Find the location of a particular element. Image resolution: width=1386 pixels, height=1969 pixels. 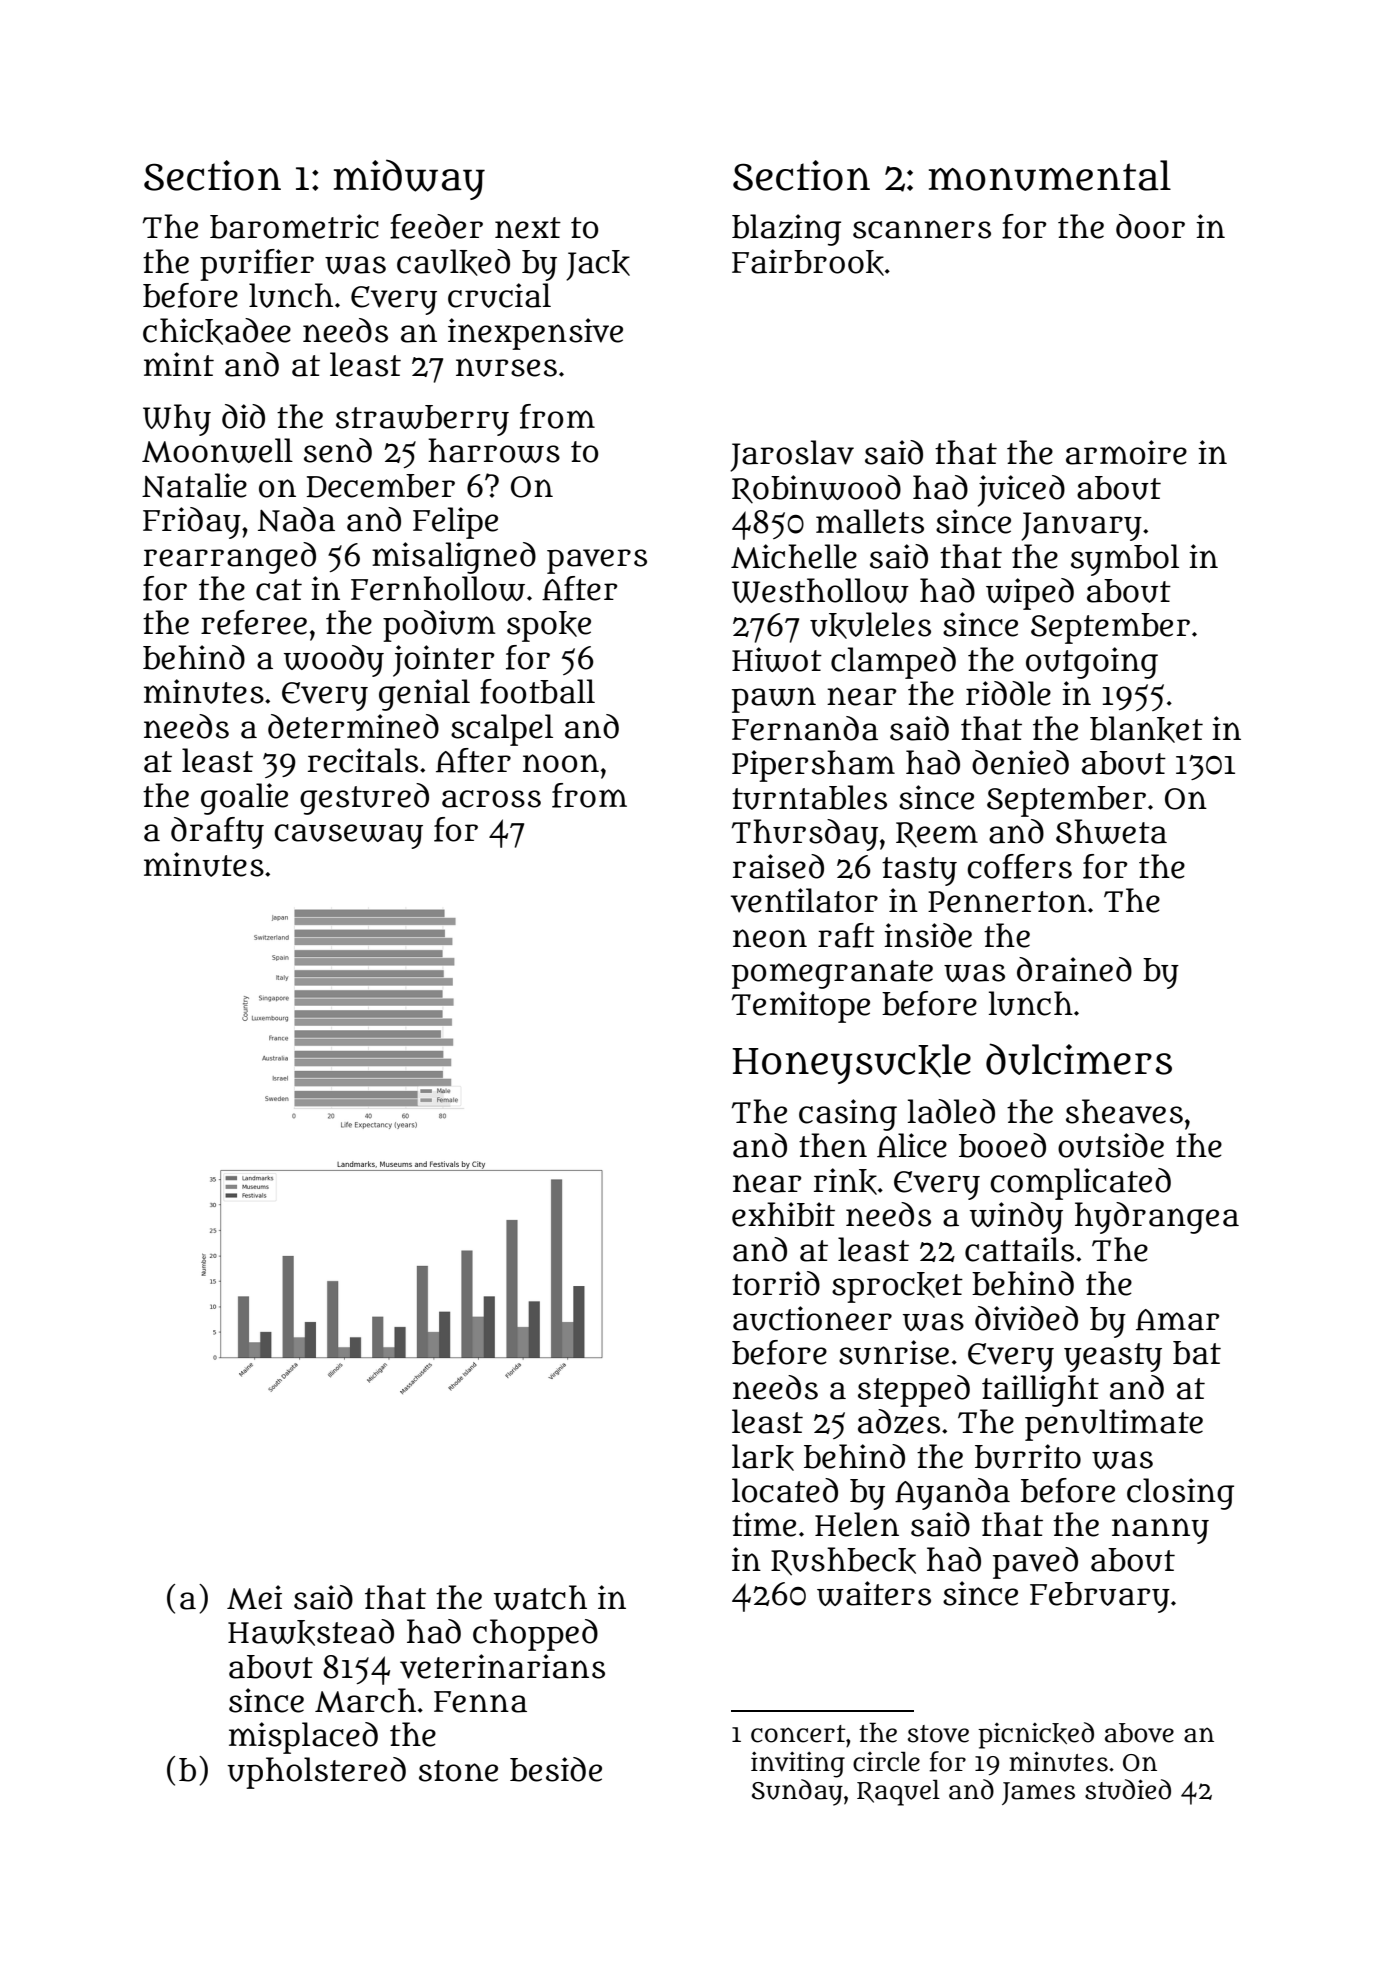

windy is located at coordinates (1016, 1218).
